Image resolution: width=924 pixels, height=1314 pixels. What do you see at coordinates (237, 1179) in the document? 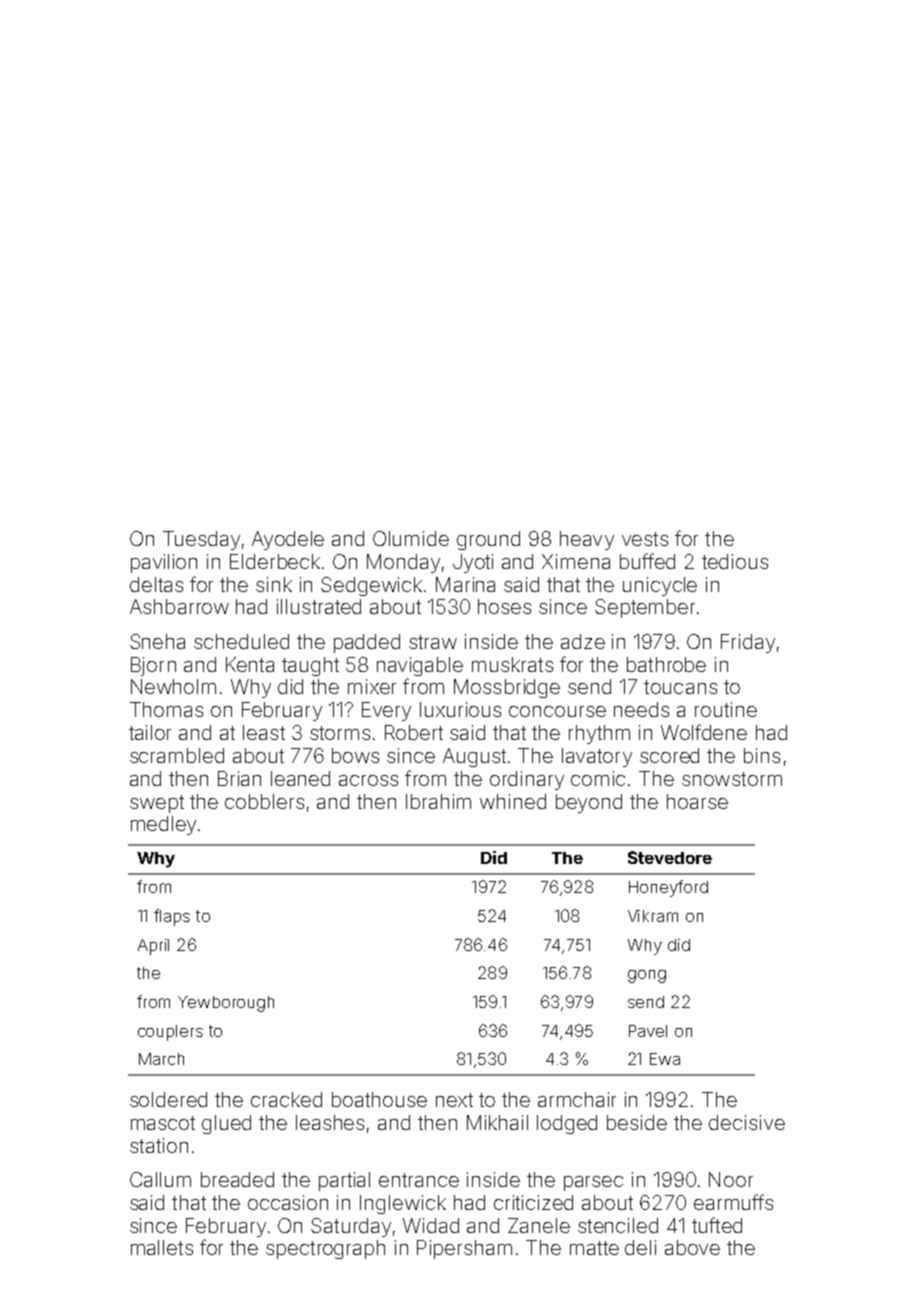
I see `breaded` at bounding box center [237, 1179].
